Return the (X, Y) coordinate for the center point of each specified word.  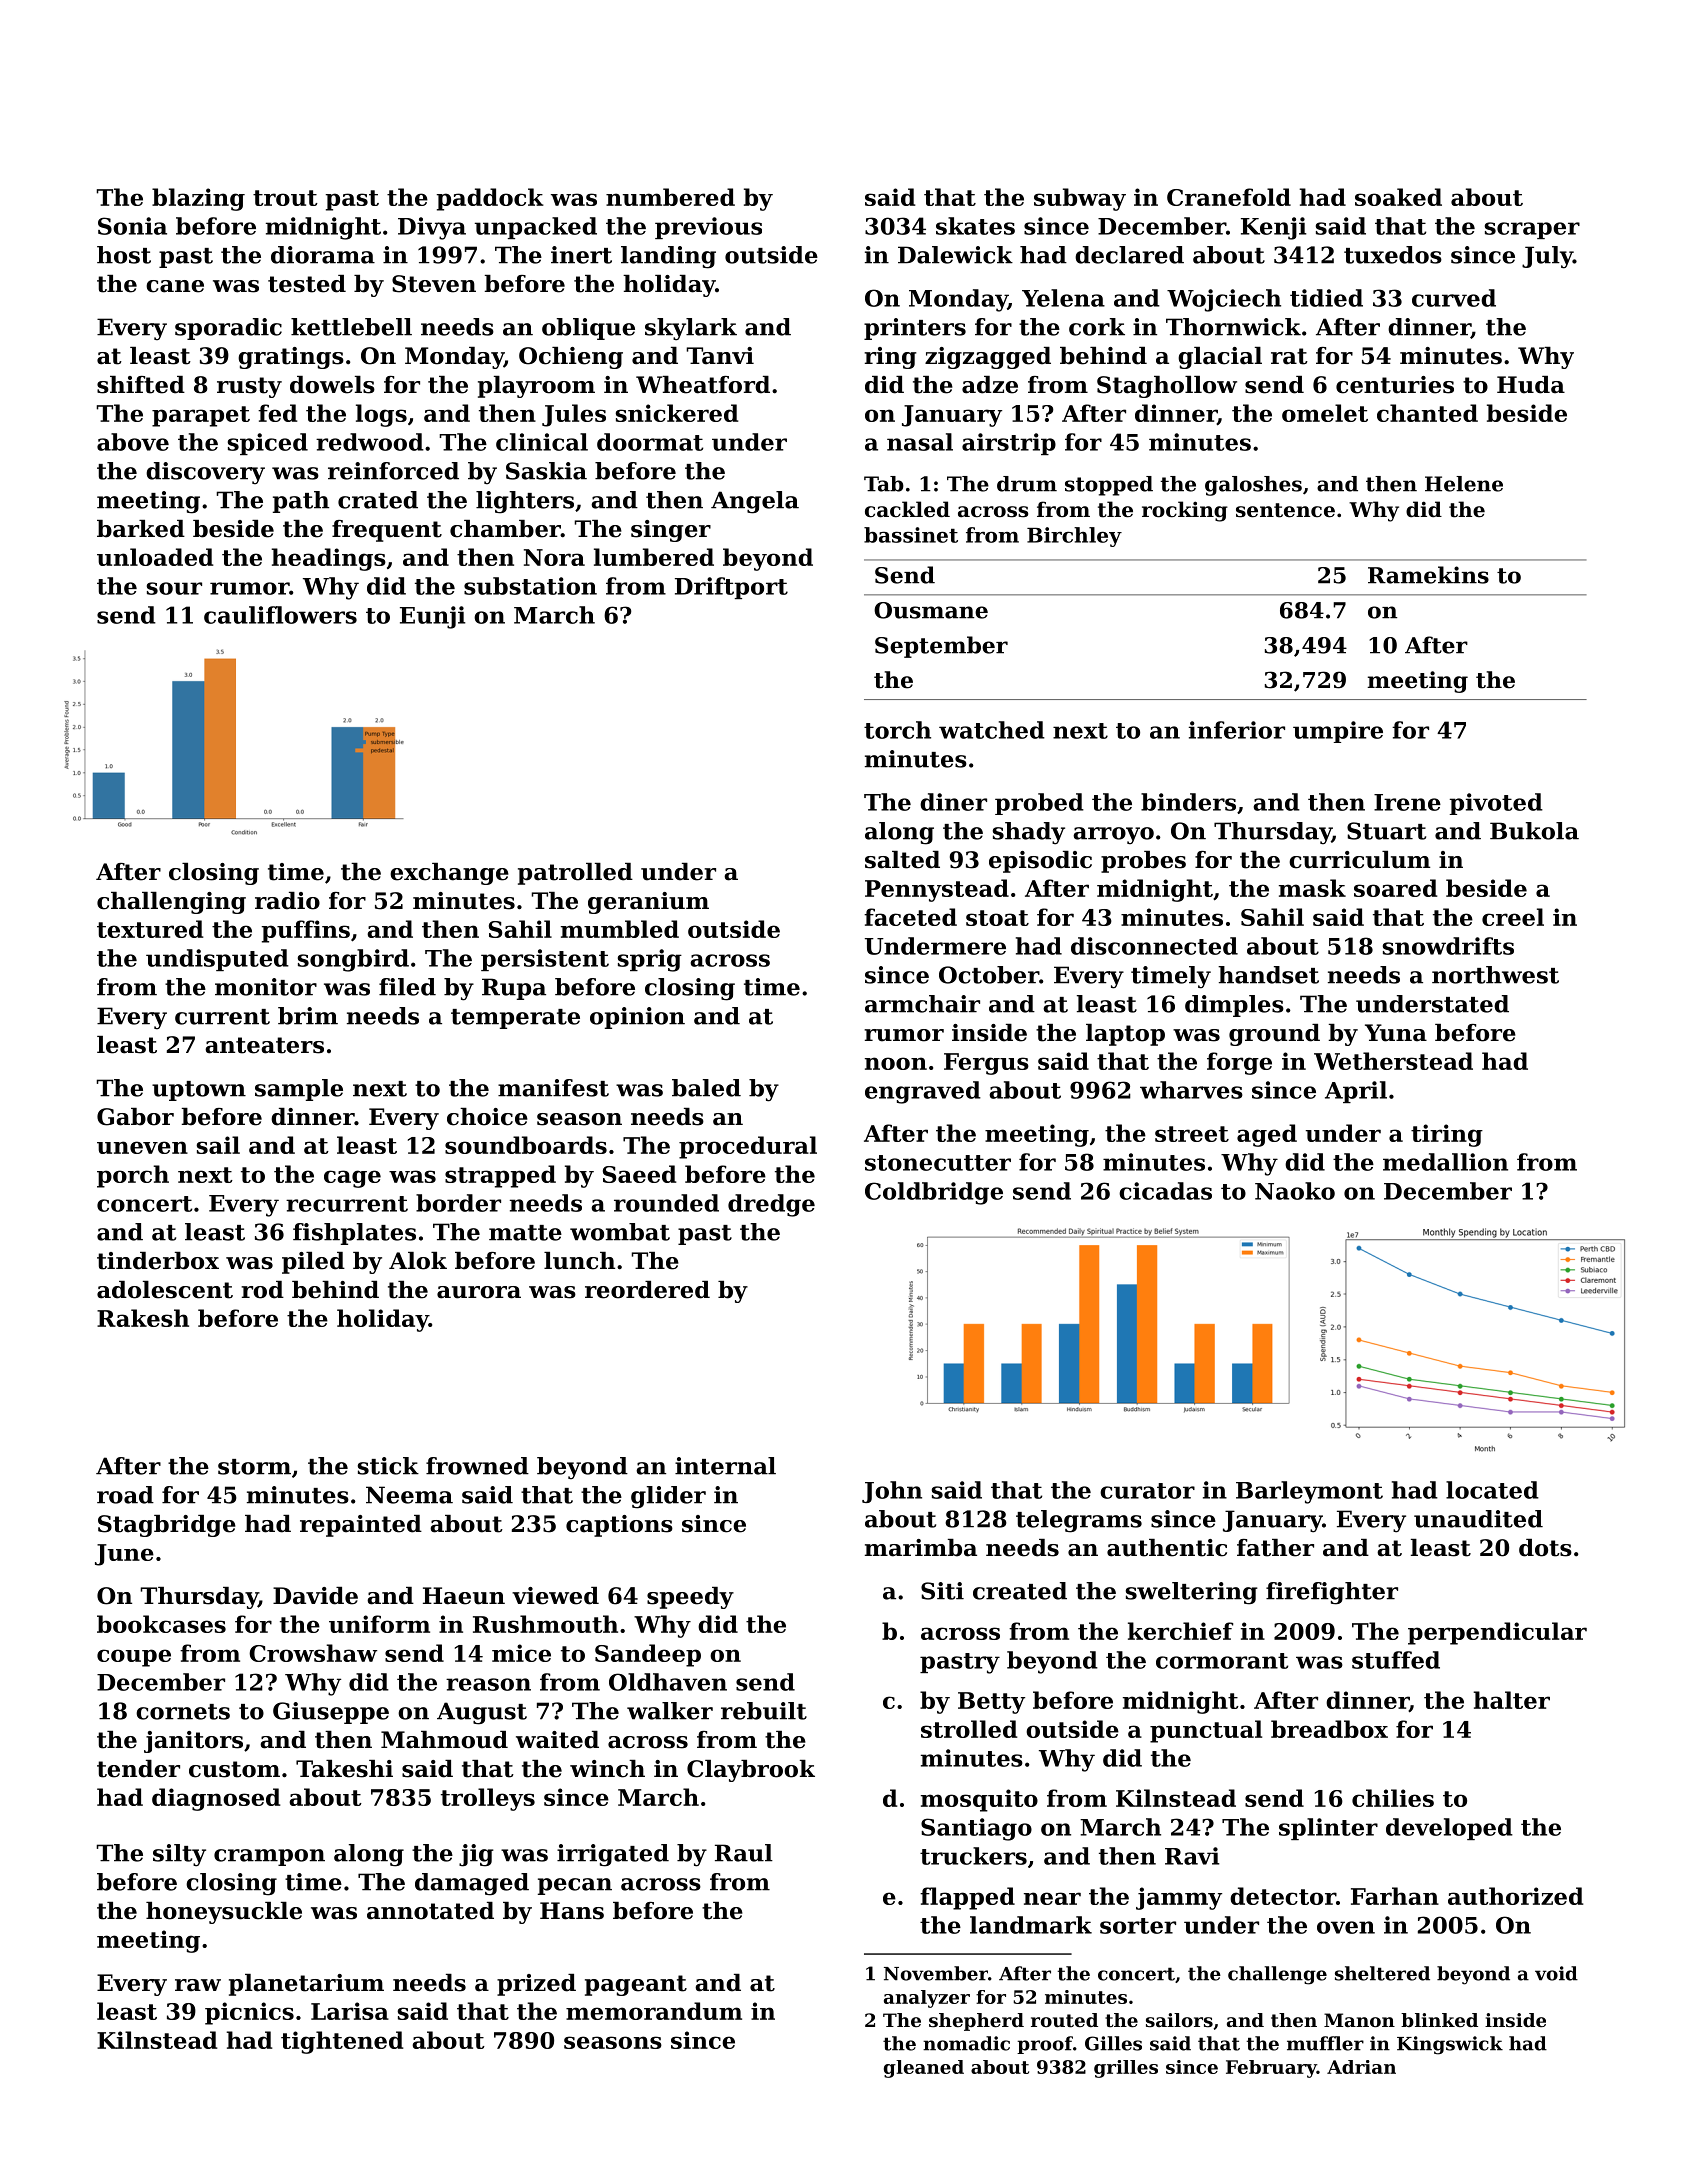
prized (536, 1985)
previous (708, 228)
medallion (1445, 1162)
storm (254, 1467)
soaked (1398, 197)
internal (725, 1466)
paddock (490, 199)
